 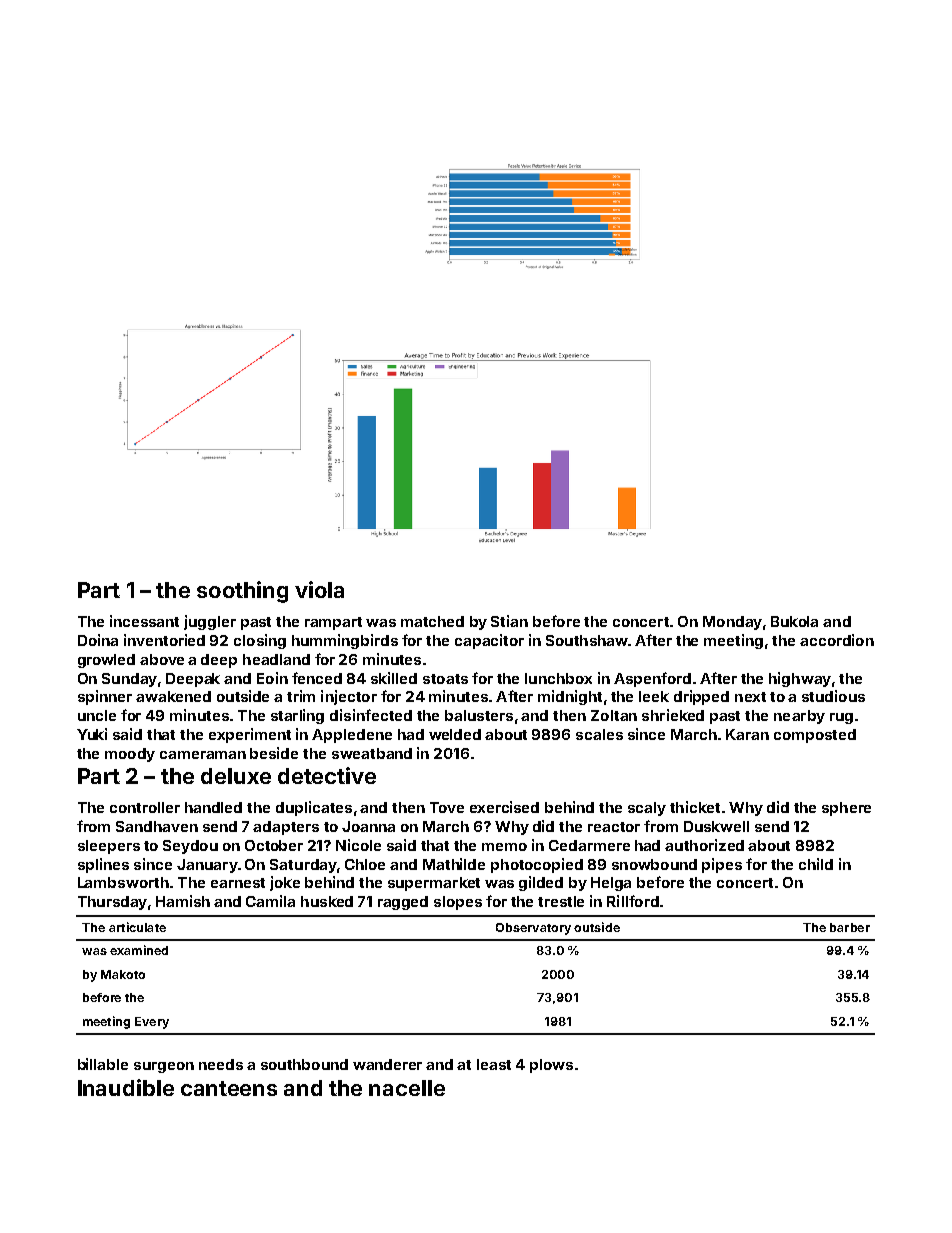 What do you see at coordinates (407, 1088) in the screenshot?
I see `nacelle` at bounding box center [407, 1088].
